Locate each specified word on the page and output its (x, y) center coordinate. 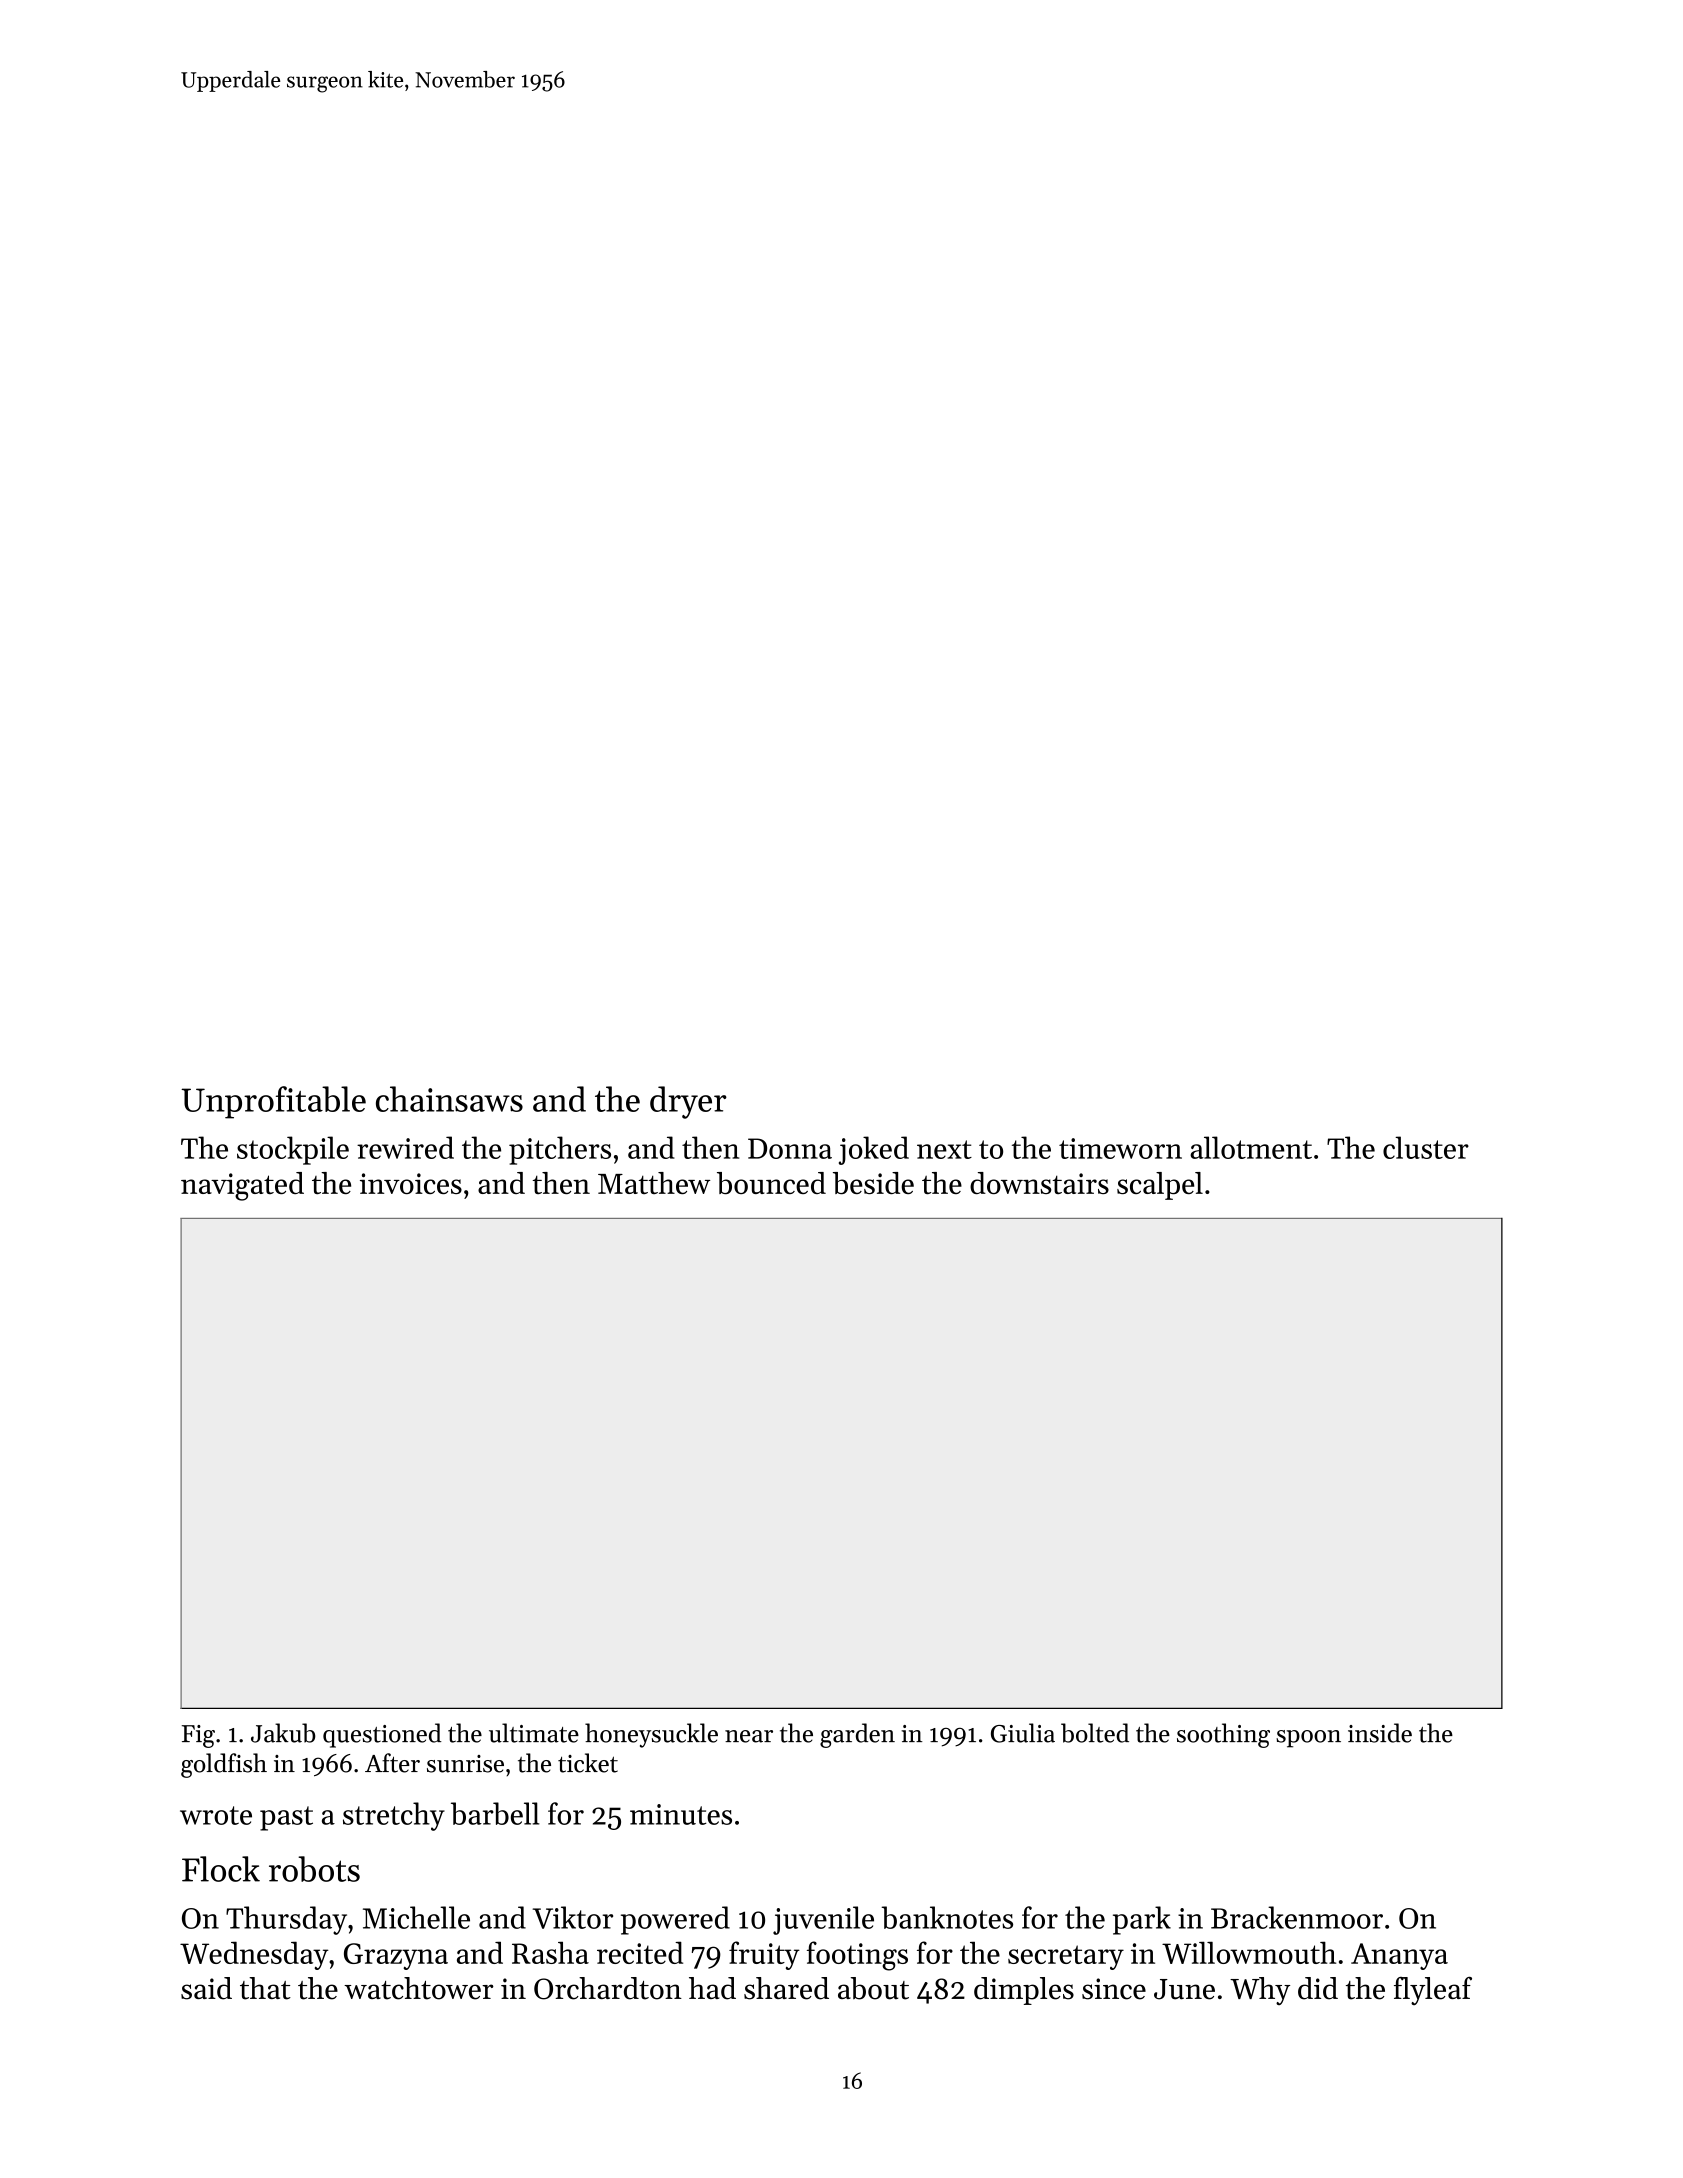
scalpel (1160, 1186)
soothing (1223, 1735)
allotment (1251, 1147)
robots (314, 1869)
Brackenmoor (1297, 1917)
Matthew (654, 1183)
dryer (688, 1102)
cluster (1426, 1147)
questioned (382, 1735)
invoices (411, 1183)
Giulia (1023, 1733)
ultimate (534, 1733)
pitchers (560, 1150)
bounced (771, 1183)
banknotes (947, 1917)
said (206, 1988)
